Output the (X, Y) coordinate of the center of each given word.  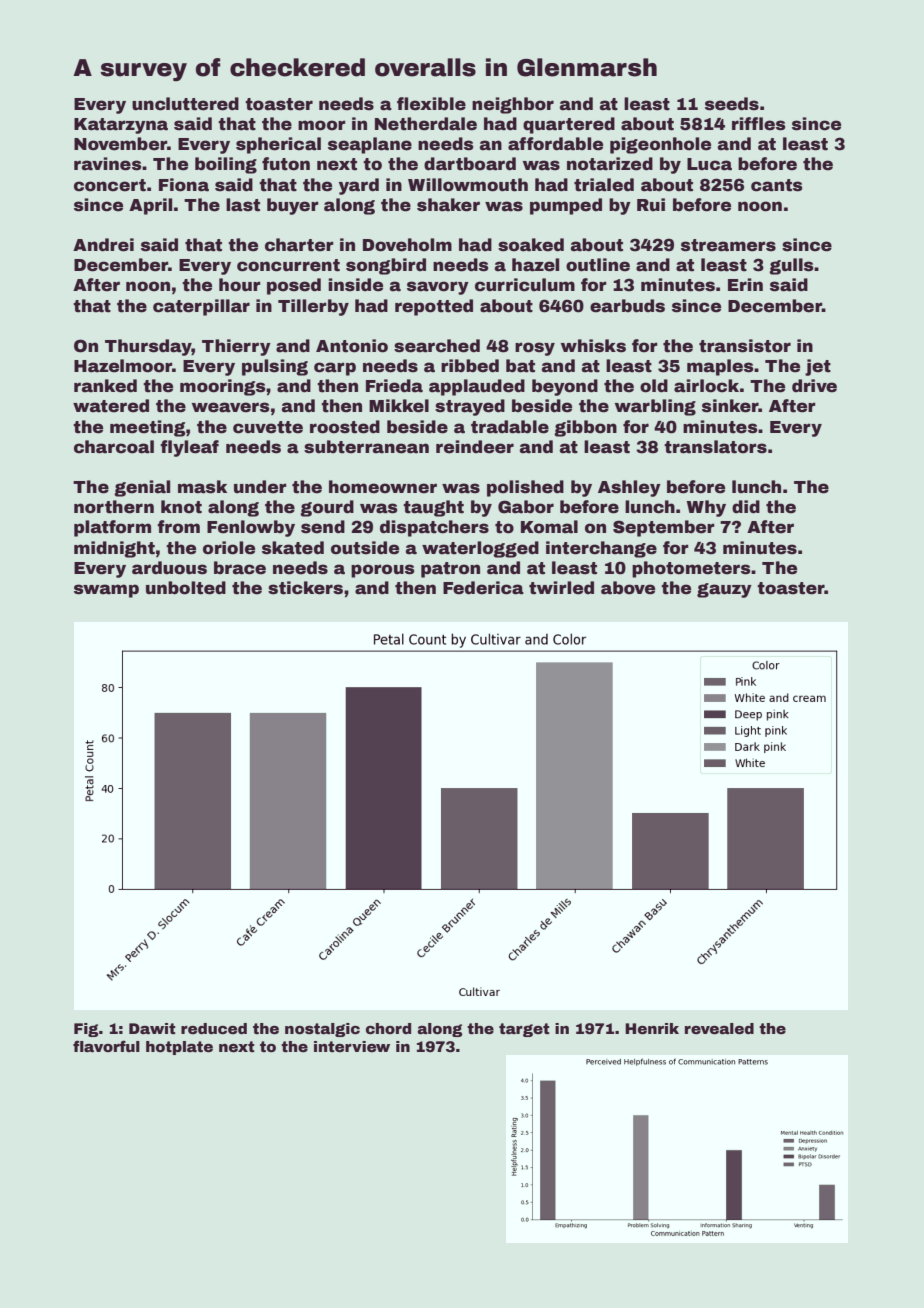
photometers (691, 569)
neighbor (513, 105)
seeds (732, 104)
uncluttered (185, 104)
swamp (106, 591)
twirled (561, 588)
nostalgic (322, 1030)
